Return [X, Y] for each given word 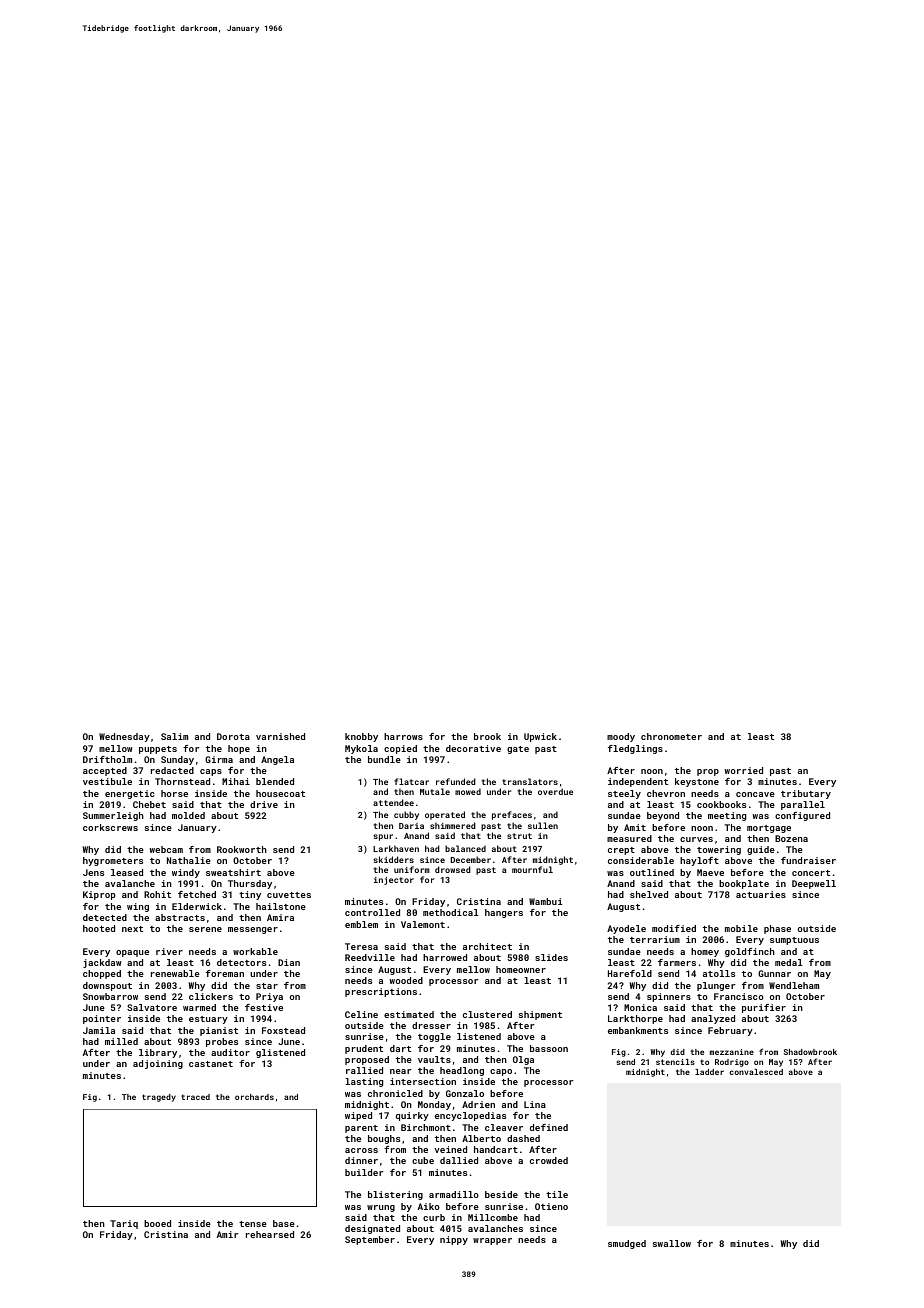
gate [518, 750]
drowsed [453, 869]
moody [621, 737]
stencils [675, 1062]
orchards [254, 1097]
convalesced [756, 1072]
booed [157, 1223]
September [370, 1240]
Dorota [233, 736]
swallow [672, 1243]
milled [121, 1041]
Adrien [478, 1104]
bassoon [549, 1048]
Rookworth [242, 849]
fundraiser [808, 860]
